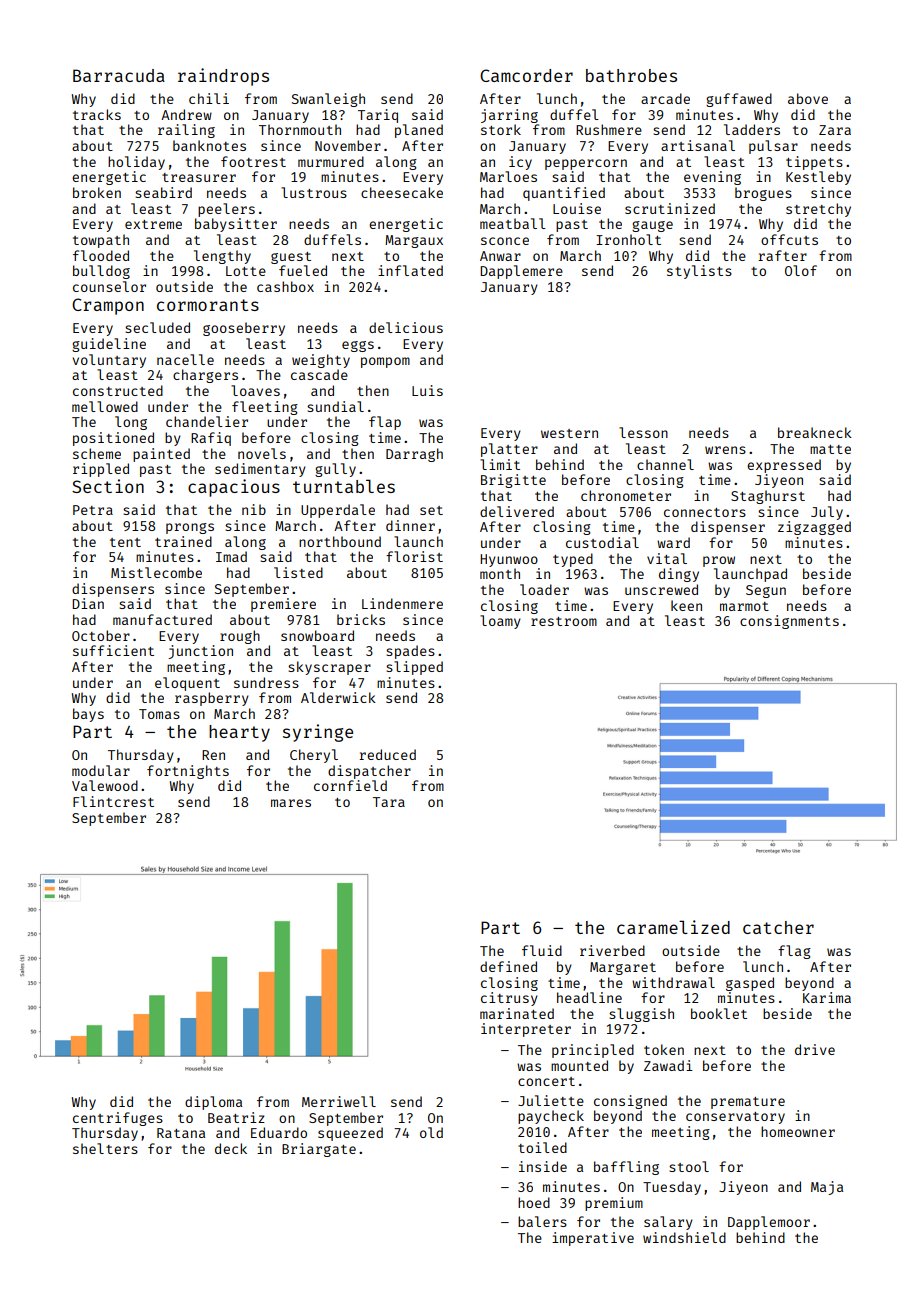 The height and width of the screenshot is (1308, 924). I want to click on Brigitte, so click(513, 481).
